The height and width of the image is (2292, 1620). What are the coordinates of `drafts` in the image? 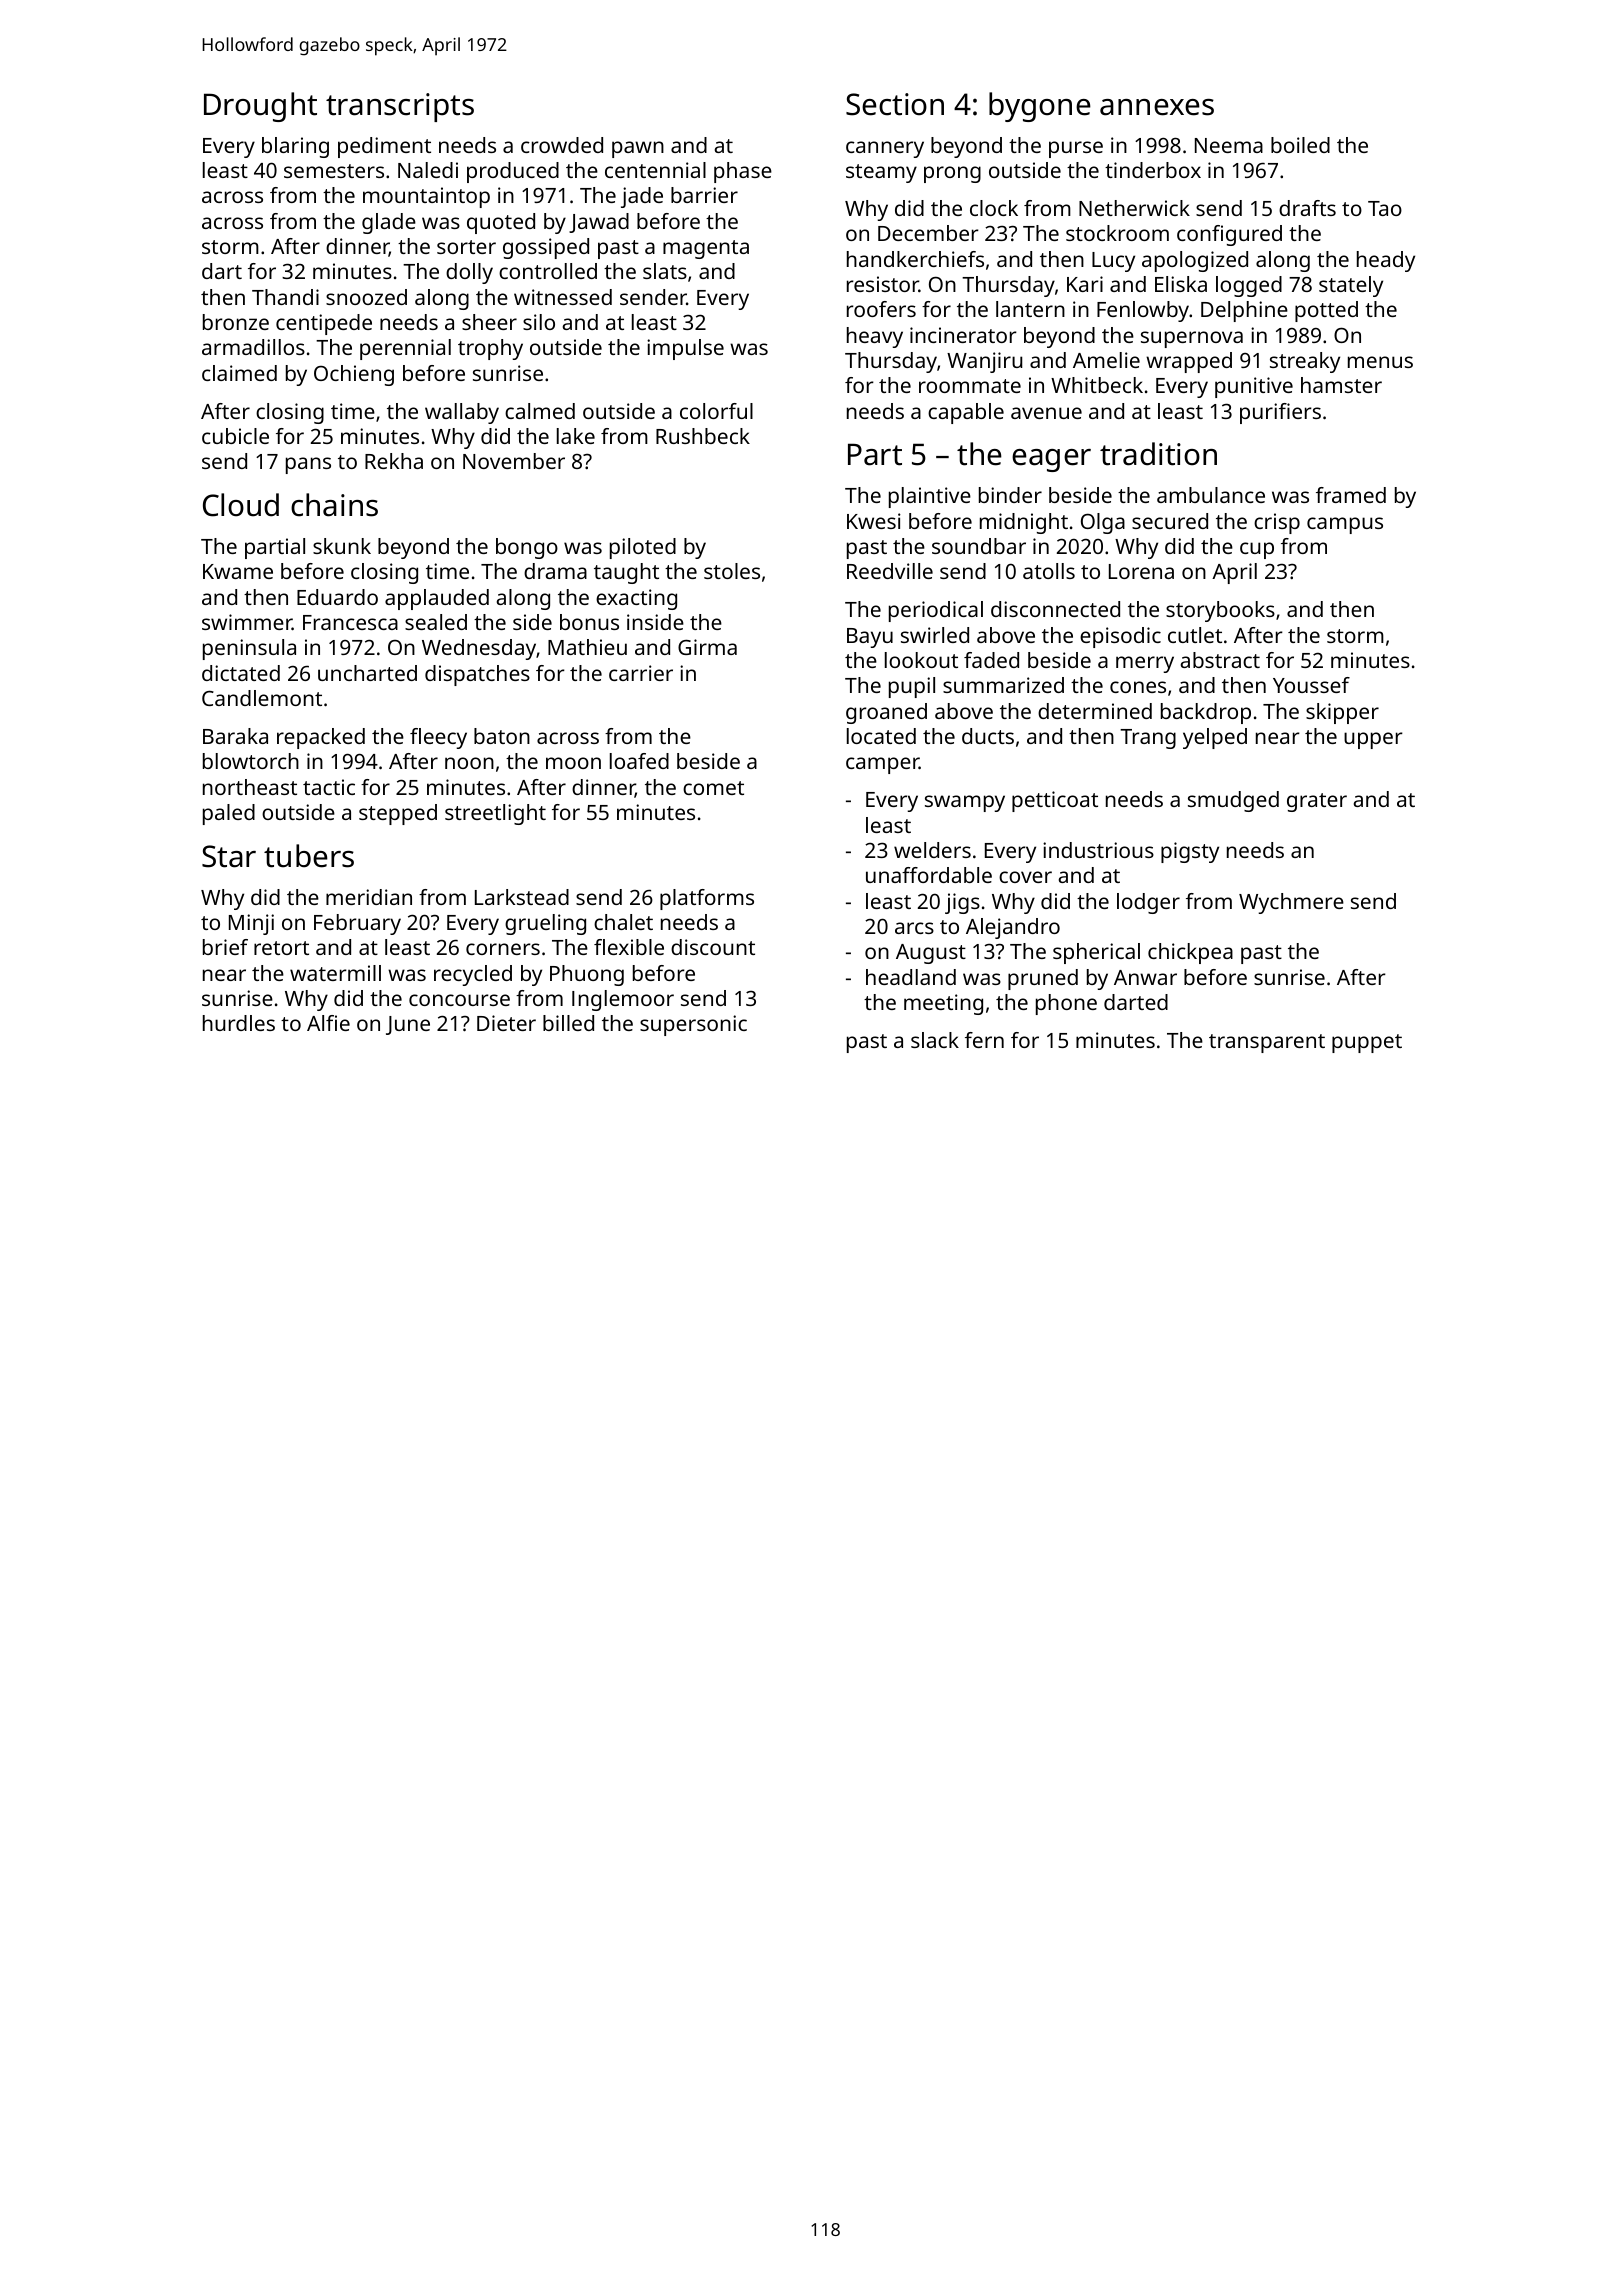 It's located at (1307, 208).
